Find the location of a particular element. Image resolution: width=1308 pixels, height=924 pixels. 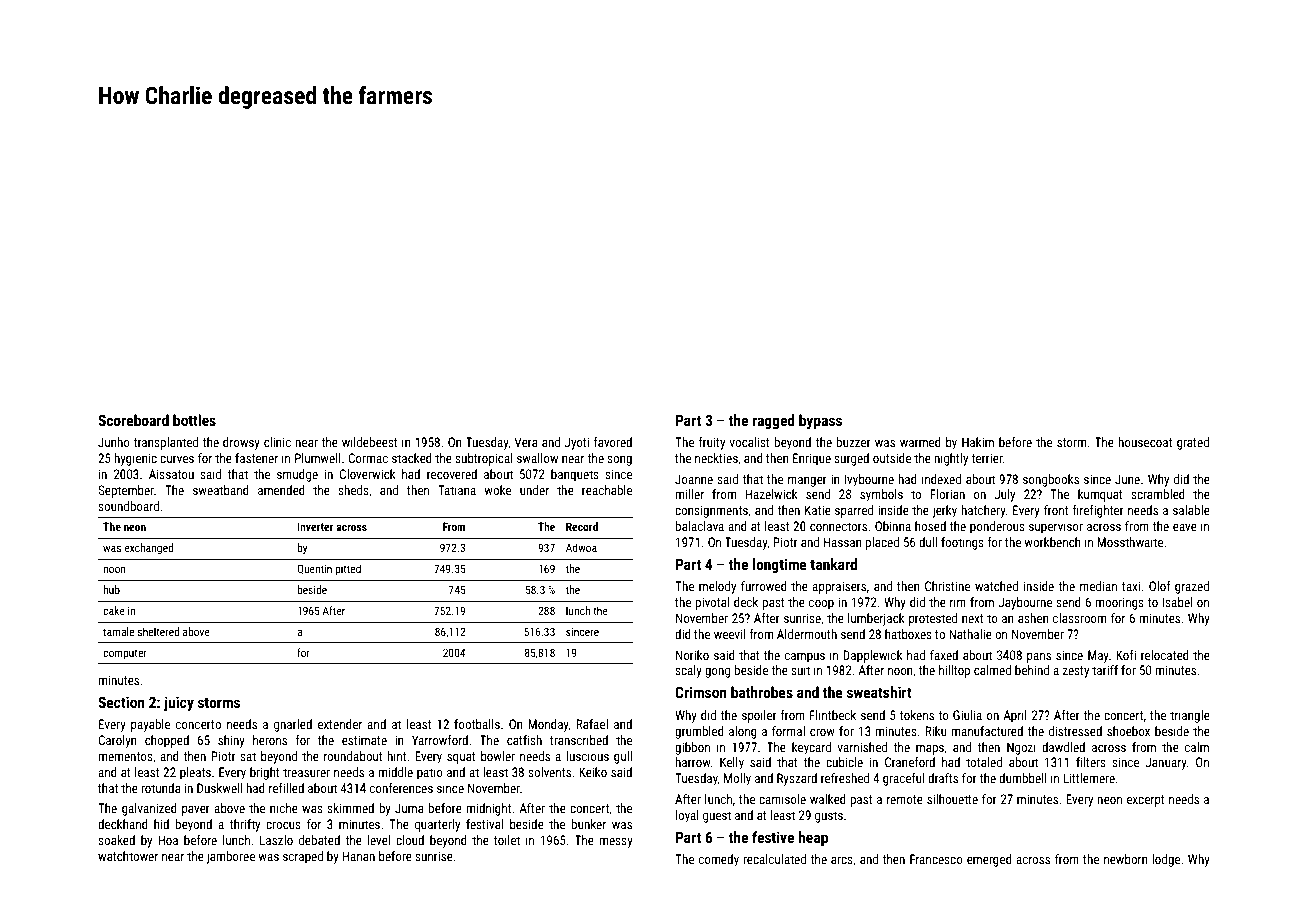

workbench is located at coordinates (1052, 542).
